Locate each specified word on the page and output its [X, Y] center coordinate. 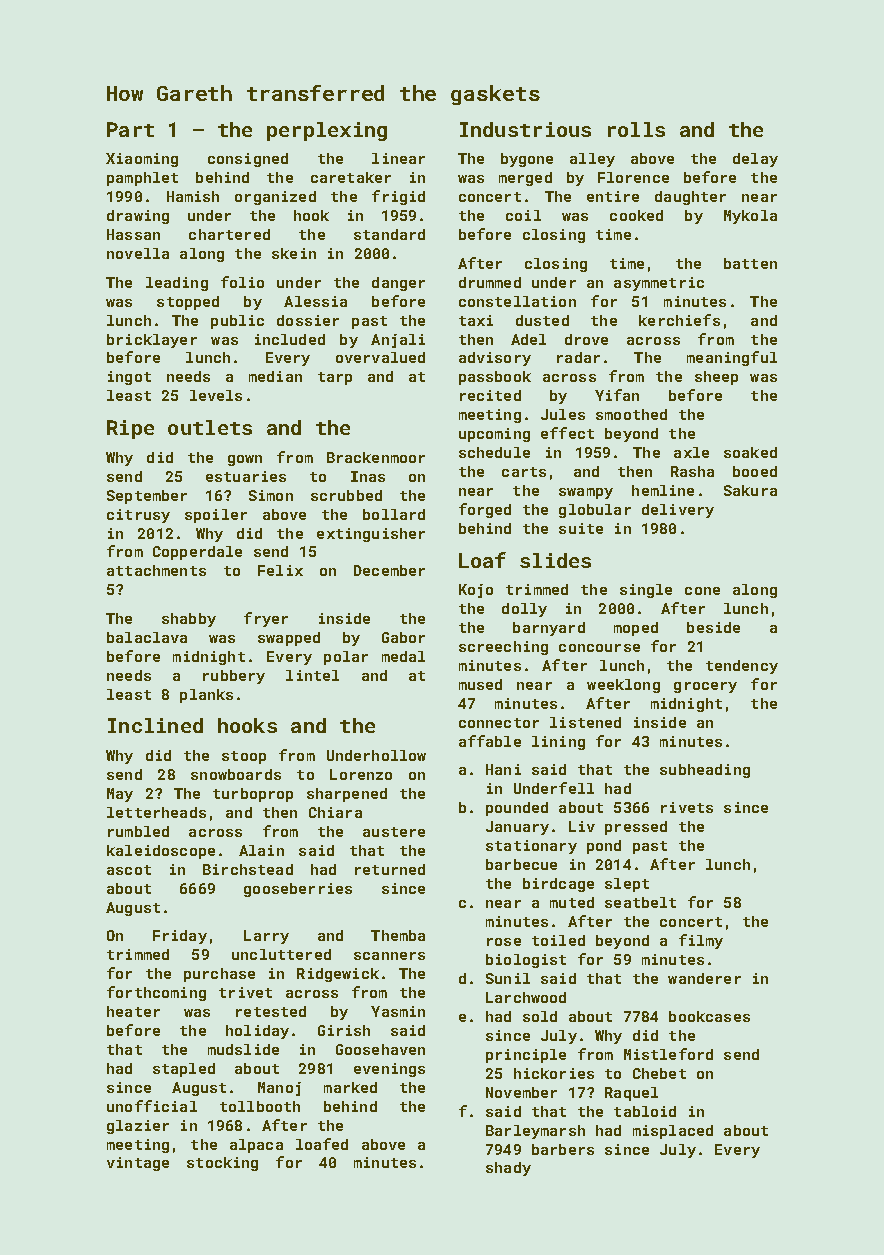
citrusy [138, 516]
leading [177, 284]
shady [508, 1169]
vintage [138, 1164]
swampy [586, 493]
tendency [742, 667]
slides [555, 560]
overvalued [380, 357]
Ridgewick [338, 975]
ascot [129, 870]
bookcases [709, 1016]
